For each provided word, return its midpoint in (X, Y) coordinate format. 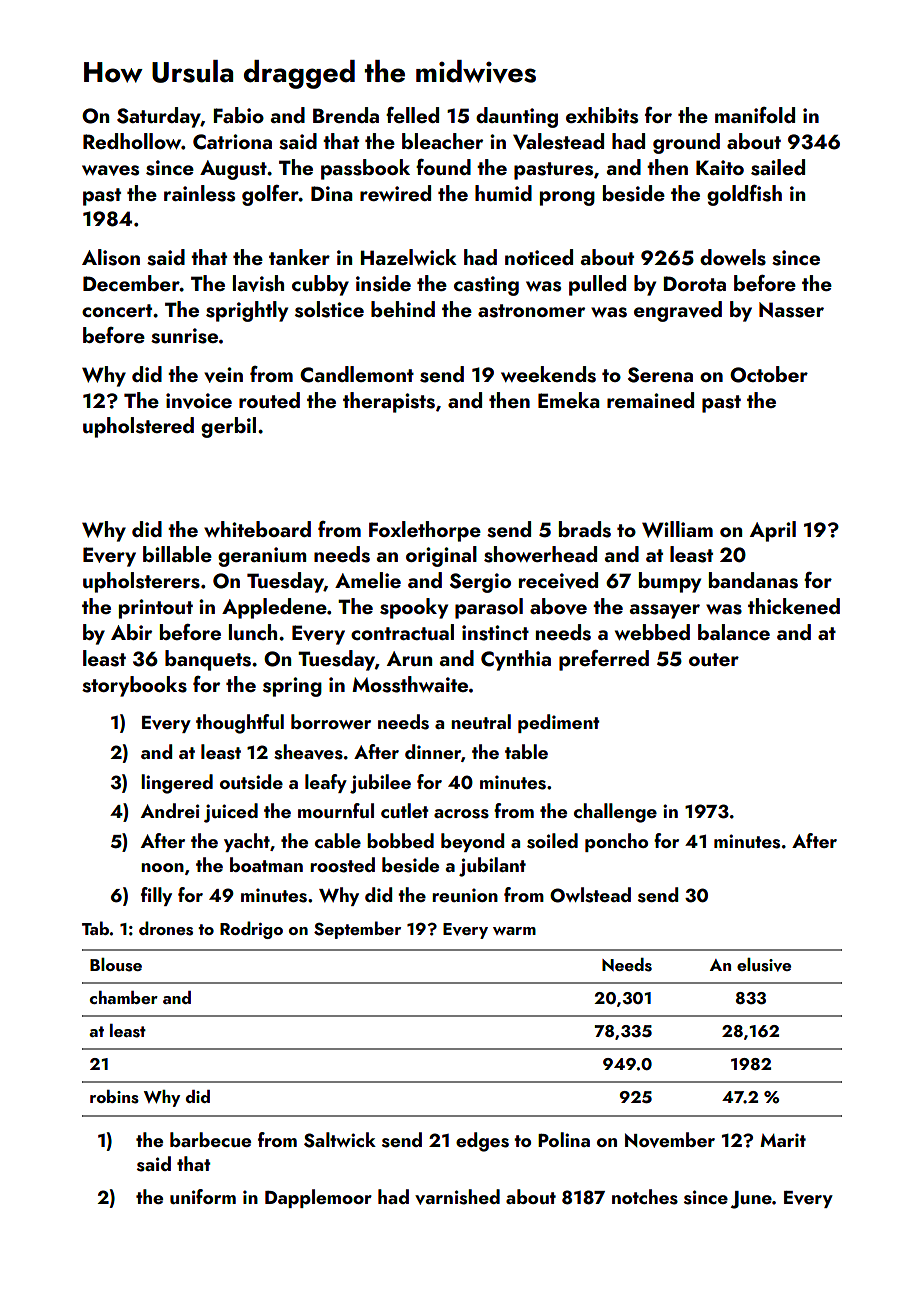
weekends (548, 374)
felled (412, 115)
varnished (457, 1197)
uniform (203, 1196)
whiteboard (257, 529)
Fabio (238, 115)
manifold (755, 115)
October (769, 374)
